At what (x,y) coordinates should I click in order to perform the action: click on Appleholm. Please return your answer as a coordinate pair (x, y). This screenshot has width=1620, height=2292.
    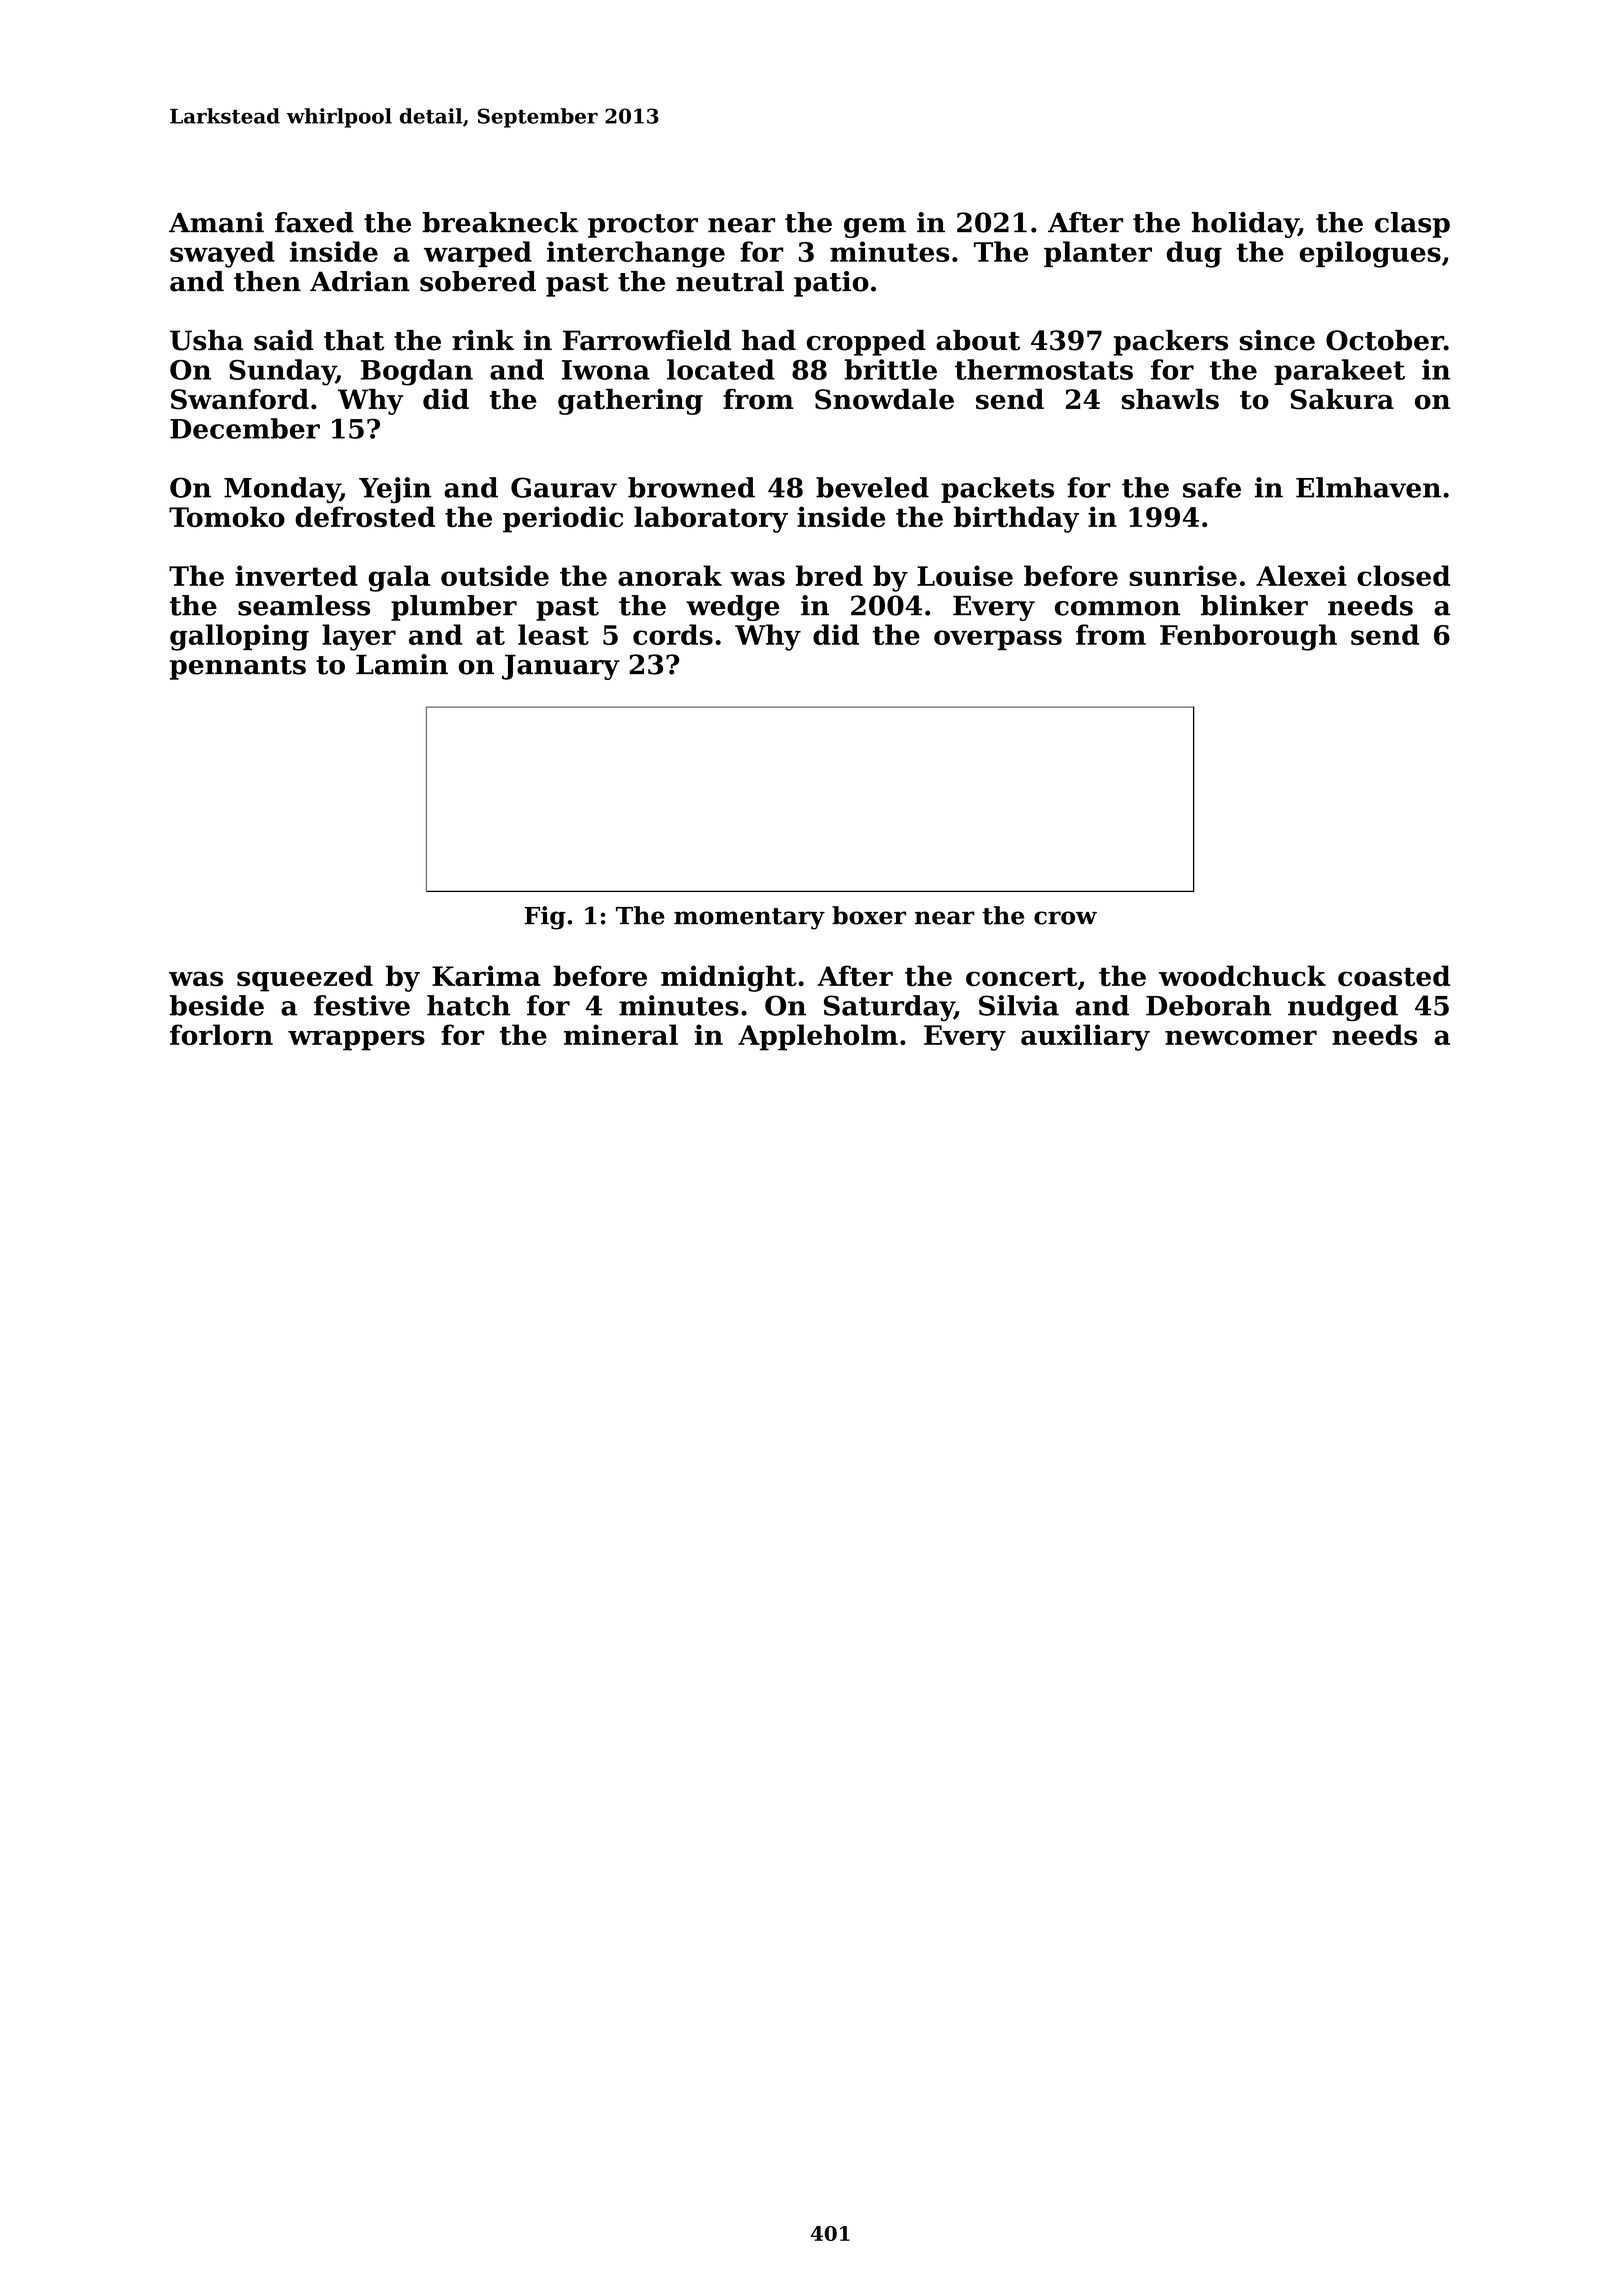
    Looking at the image, I should click on (818, 1037).
